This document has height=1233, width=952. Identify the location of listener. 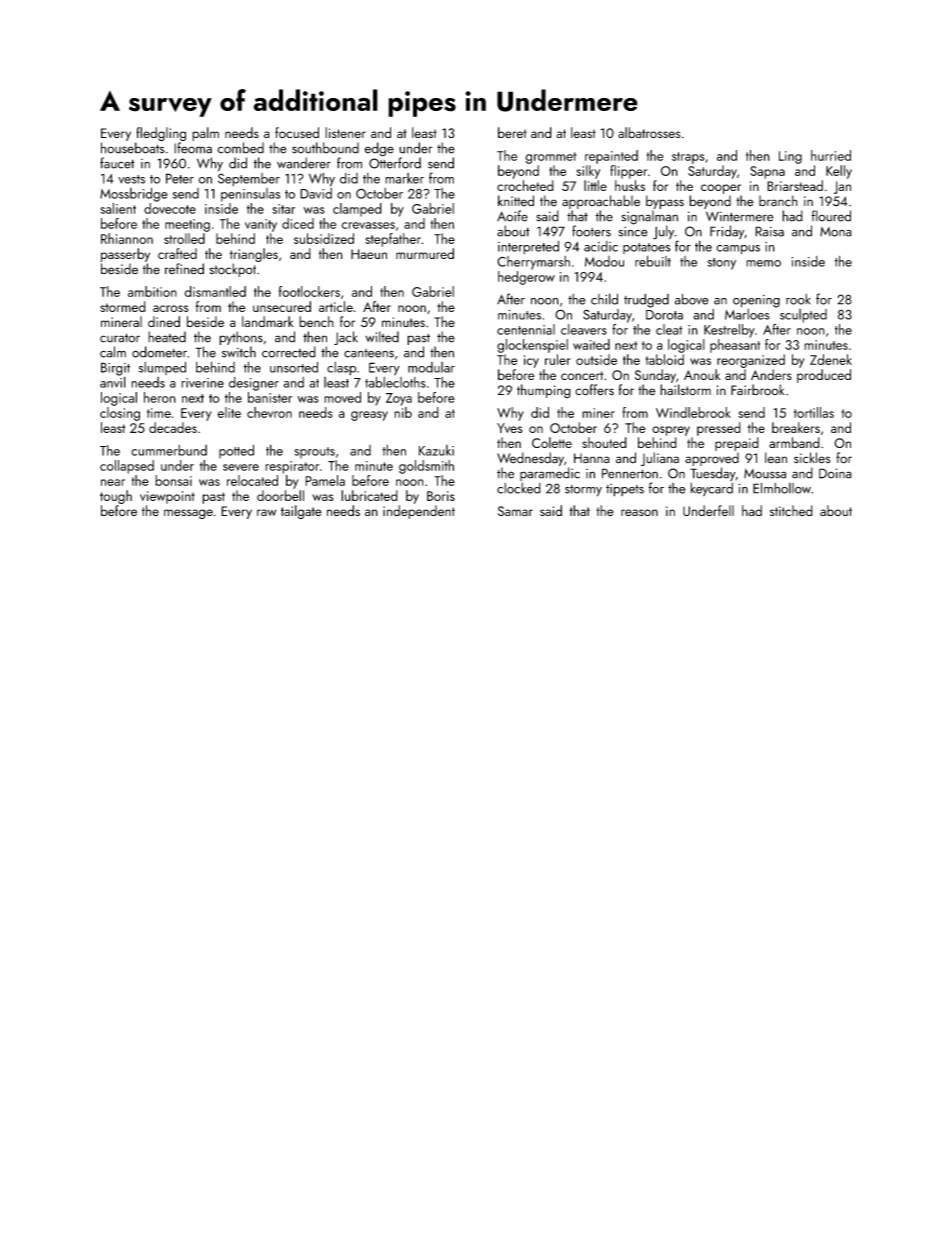
(345, 132).
